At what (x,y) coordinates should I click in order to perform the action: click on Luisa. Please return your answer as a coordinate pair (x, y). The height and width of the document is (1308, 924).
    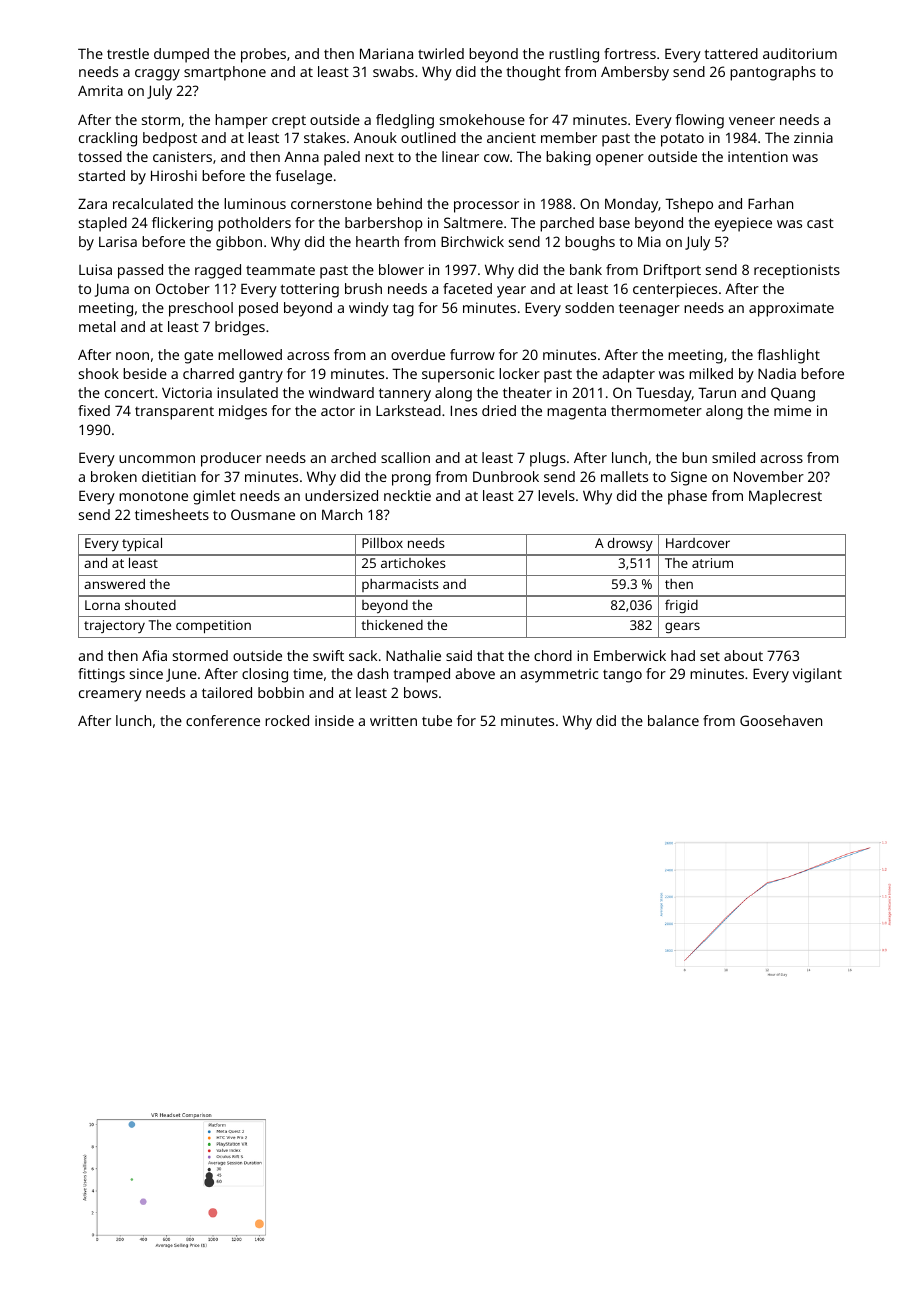
    Looking at the image, I should click on (95, 269).
